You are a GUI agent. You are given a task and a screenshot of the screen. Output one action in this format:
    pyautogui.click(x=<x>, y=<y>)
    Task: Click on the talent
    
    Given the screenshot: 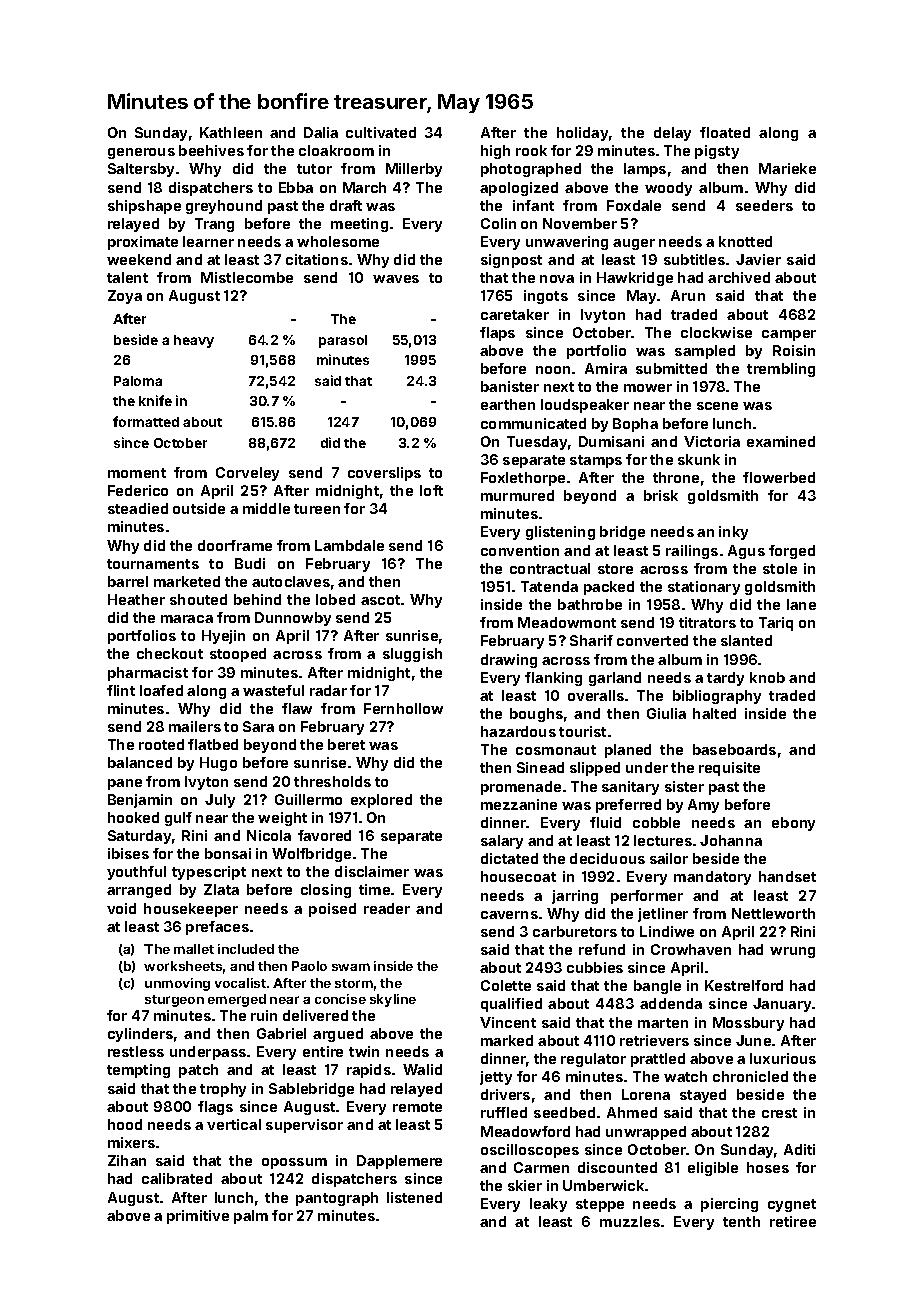 What is the action you would take?
    pyautogui.click(x=127, y=277)
